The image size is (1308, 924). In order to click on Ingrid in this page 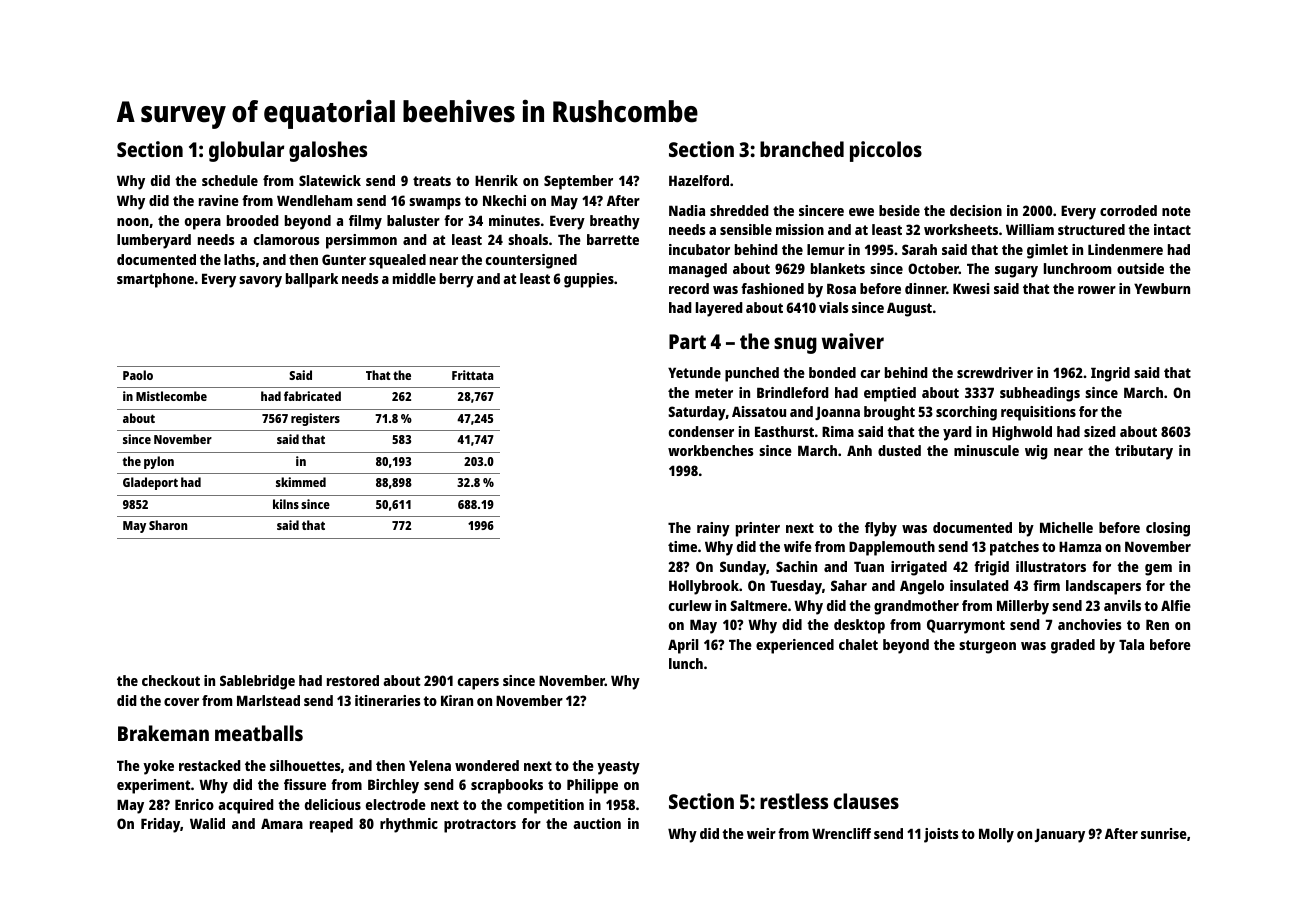, I will do `click(1110, 374)`.
